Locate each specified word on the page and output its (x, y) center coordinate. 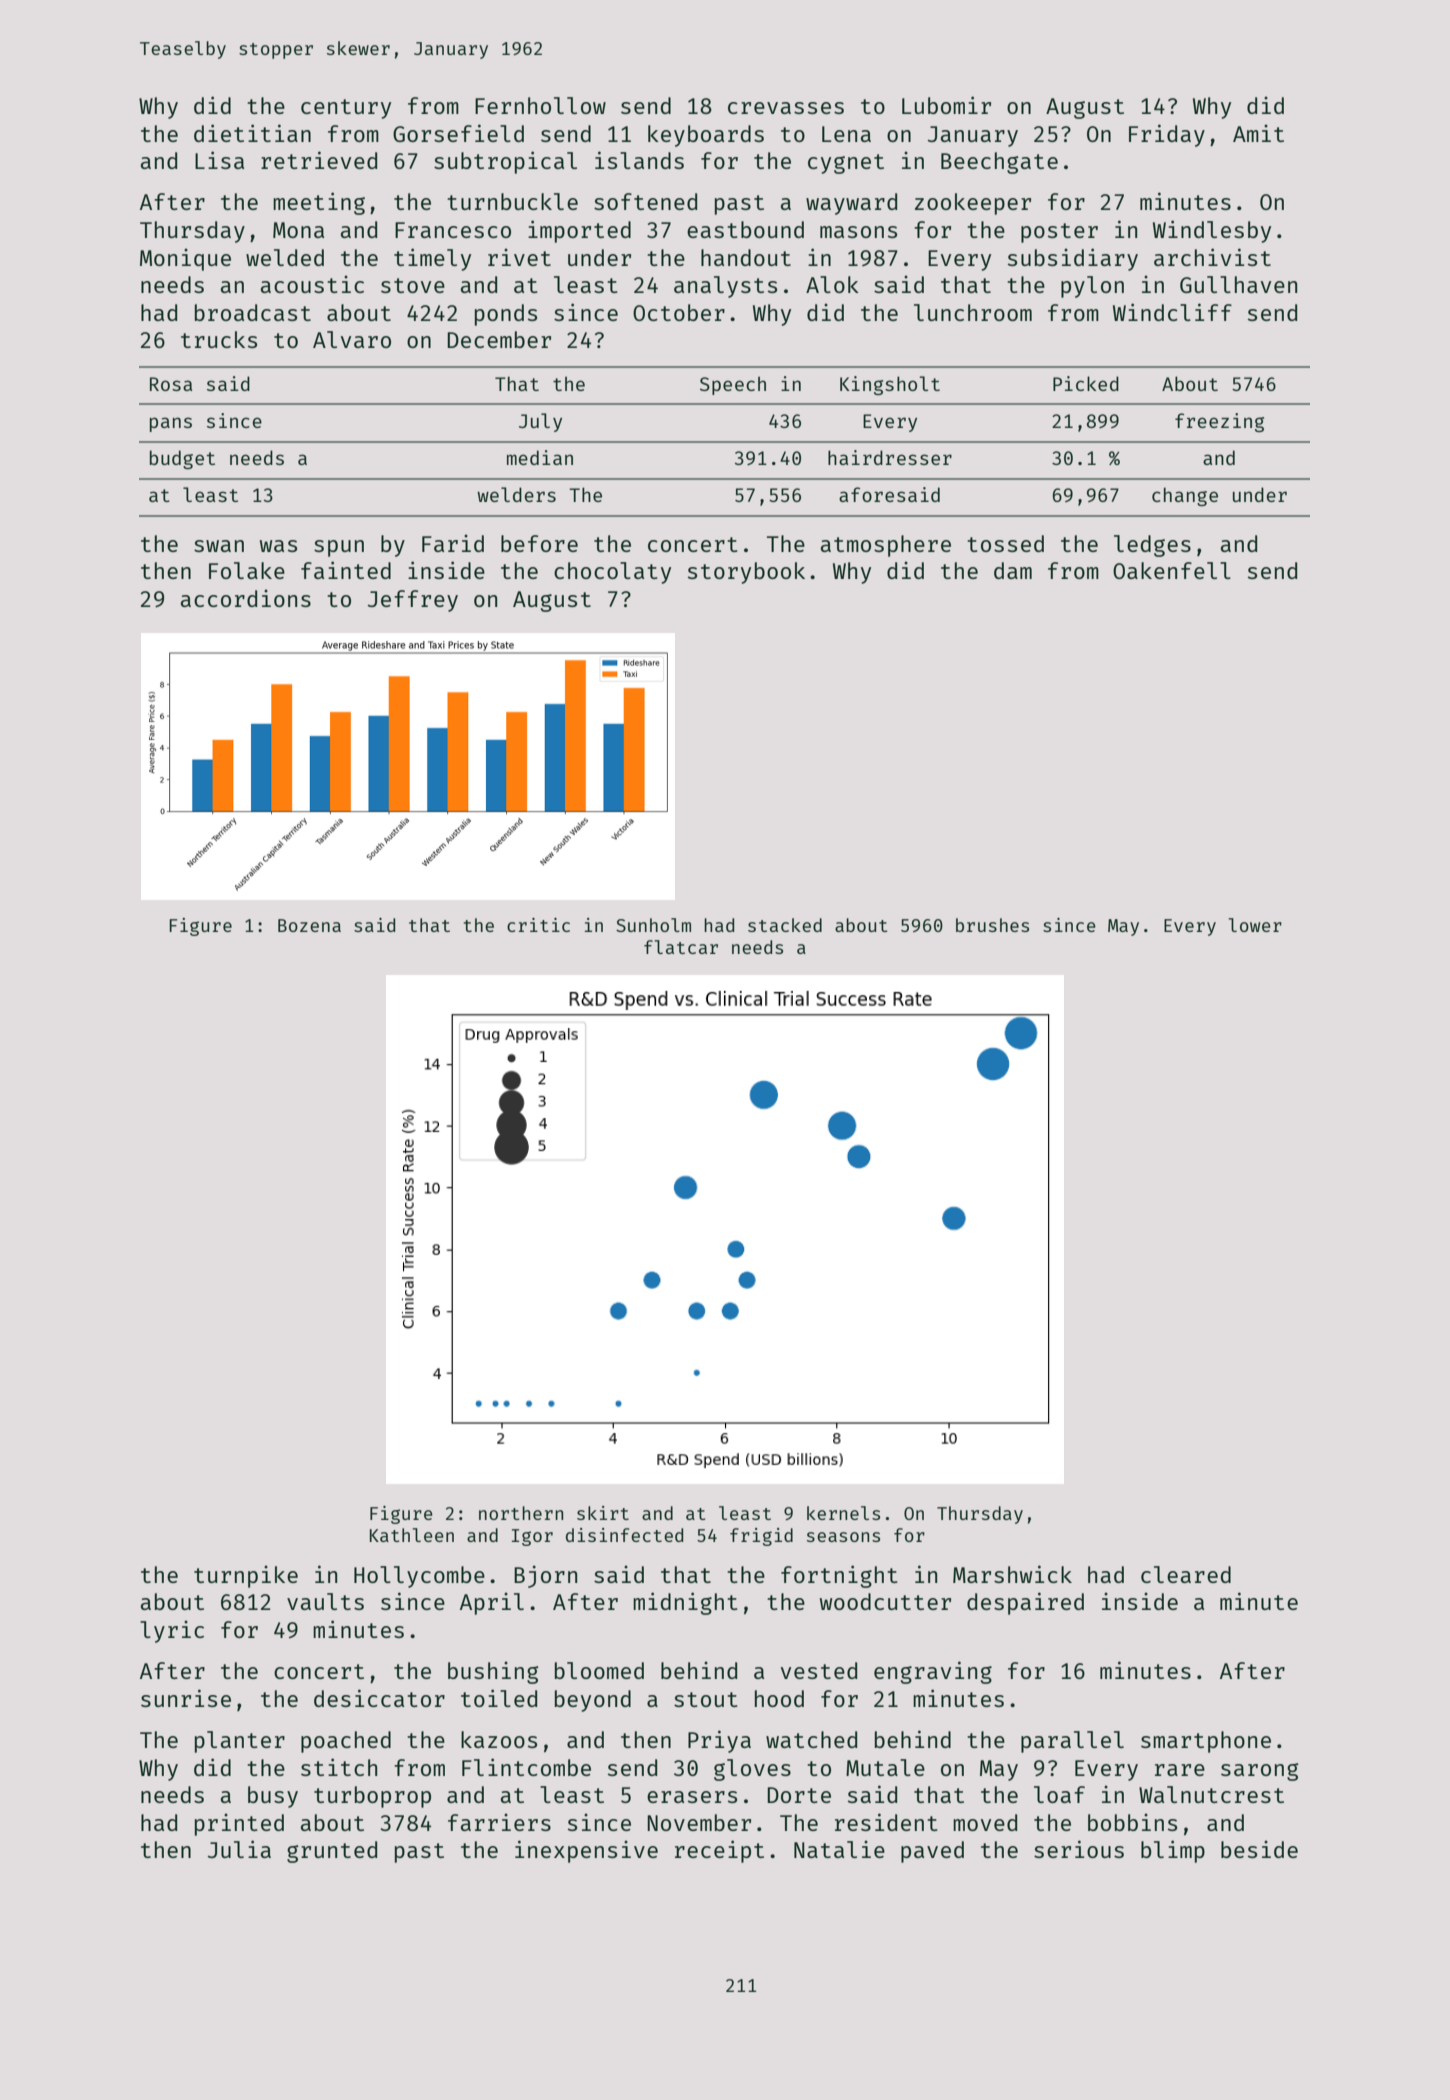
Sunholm (653, 925)
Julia (239, 1849)
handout (746, 257)
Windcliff (1172, 312)
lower (1255, 925)
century (346, 109)
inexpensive (586, 1851)
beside (1259, 1849)
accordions (246, 598)
